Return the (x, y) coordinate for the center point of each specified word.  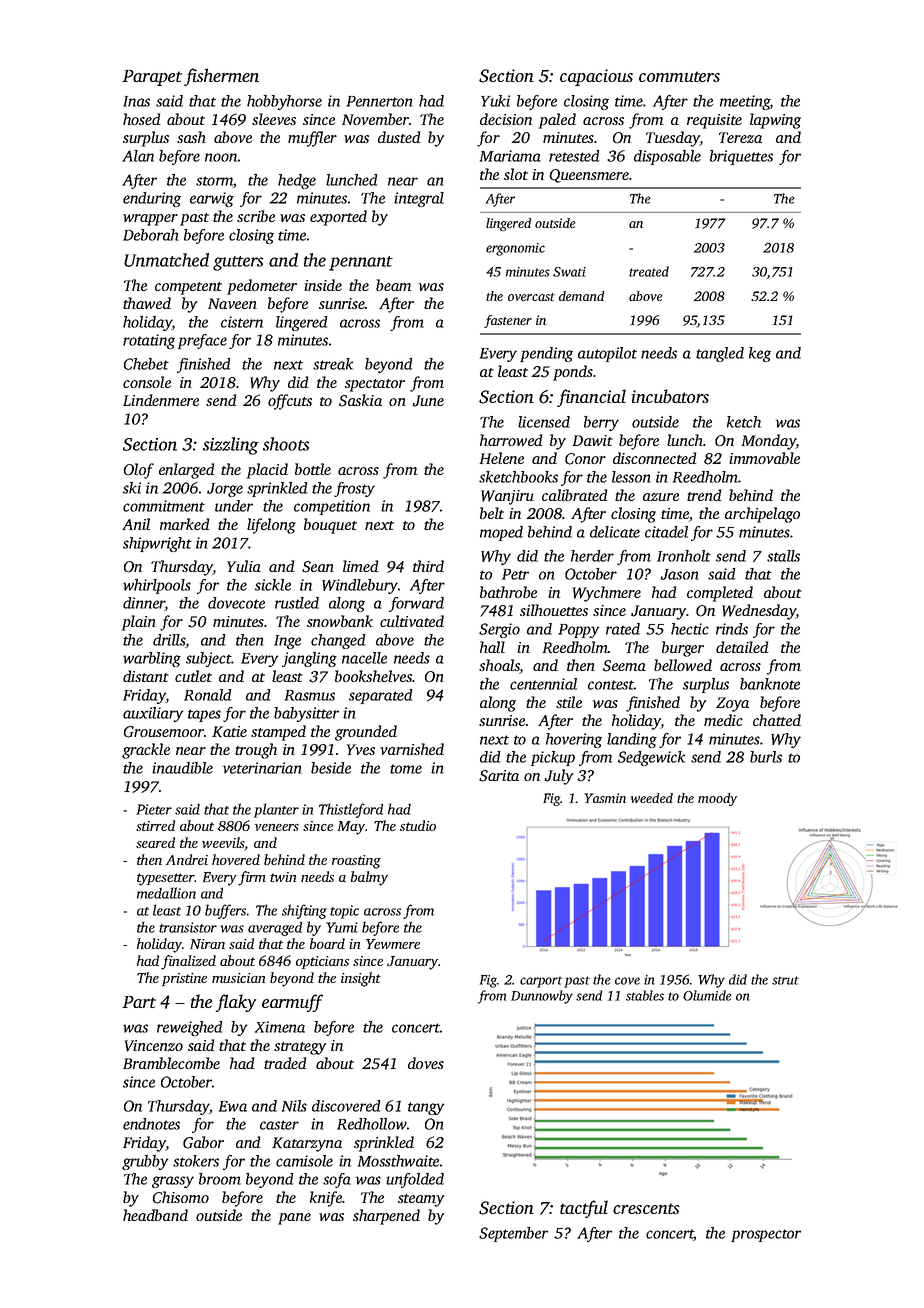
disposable (667, 157)
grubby (145, 1162)
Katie (229, 732)
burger (683, 649)
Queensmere (589, 176)
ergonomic (515, 249)
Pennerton (379, 101)
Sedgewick (651, 758)
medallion (166, 893)
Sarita (499, 776)
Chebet (146, 364)
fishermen (221, 77)
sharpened (386, 1217)
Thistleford (351, 810)
